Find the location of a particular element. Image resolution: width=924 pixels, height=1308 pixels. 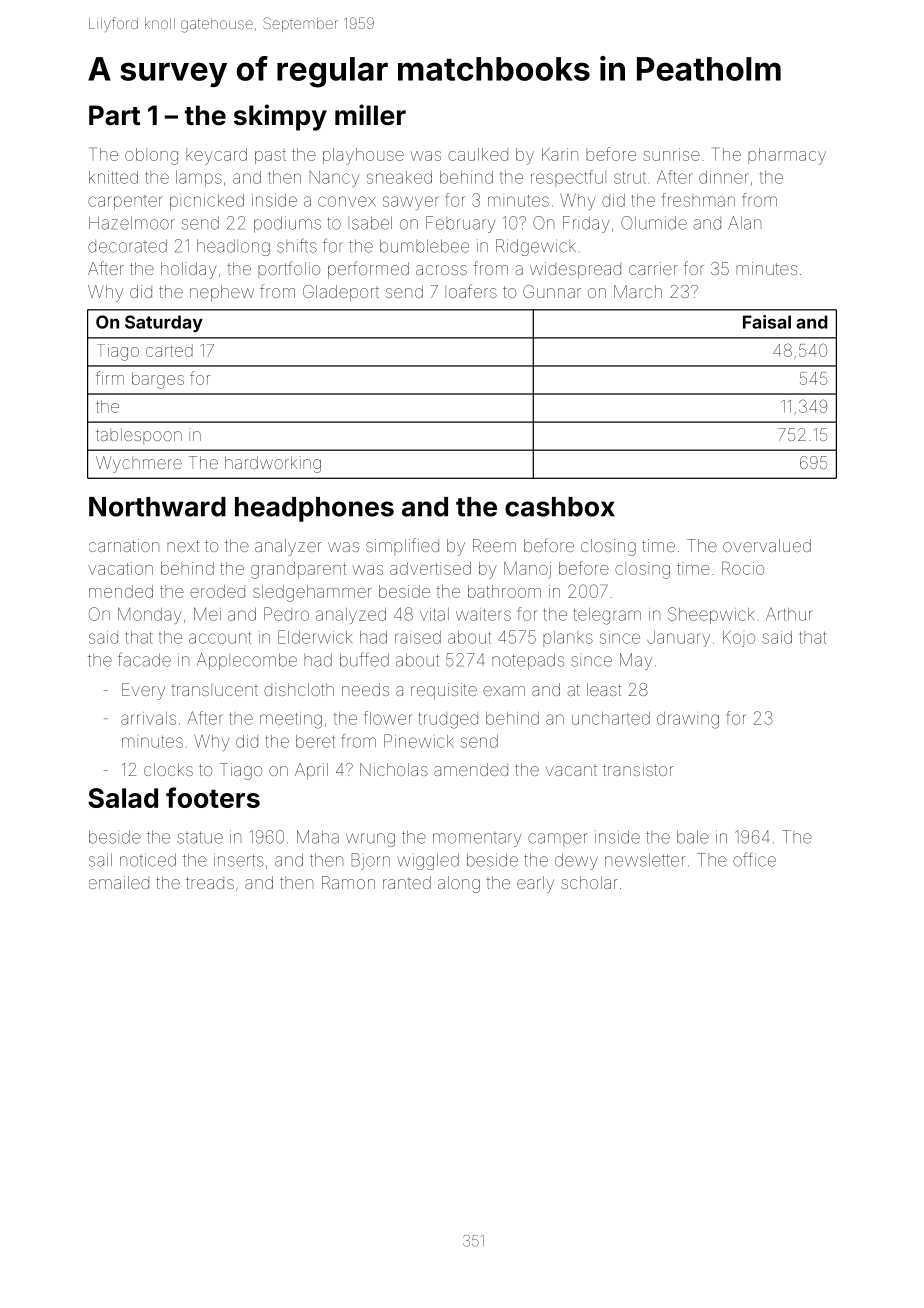

Manoj is located at coordinates (527, 570).
